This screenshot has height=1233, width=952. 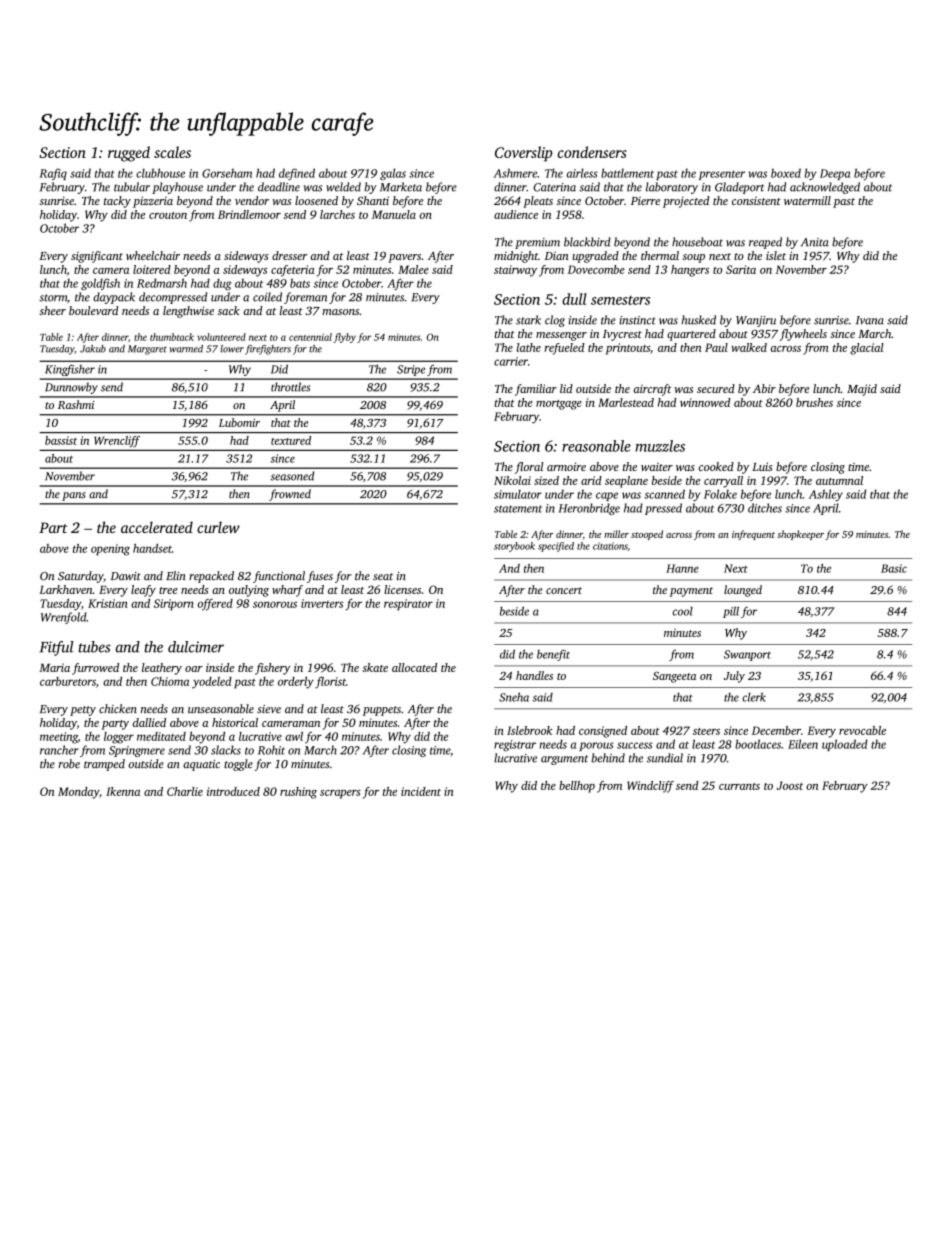 I want to click on dallied, so click(x=149, y=722).
